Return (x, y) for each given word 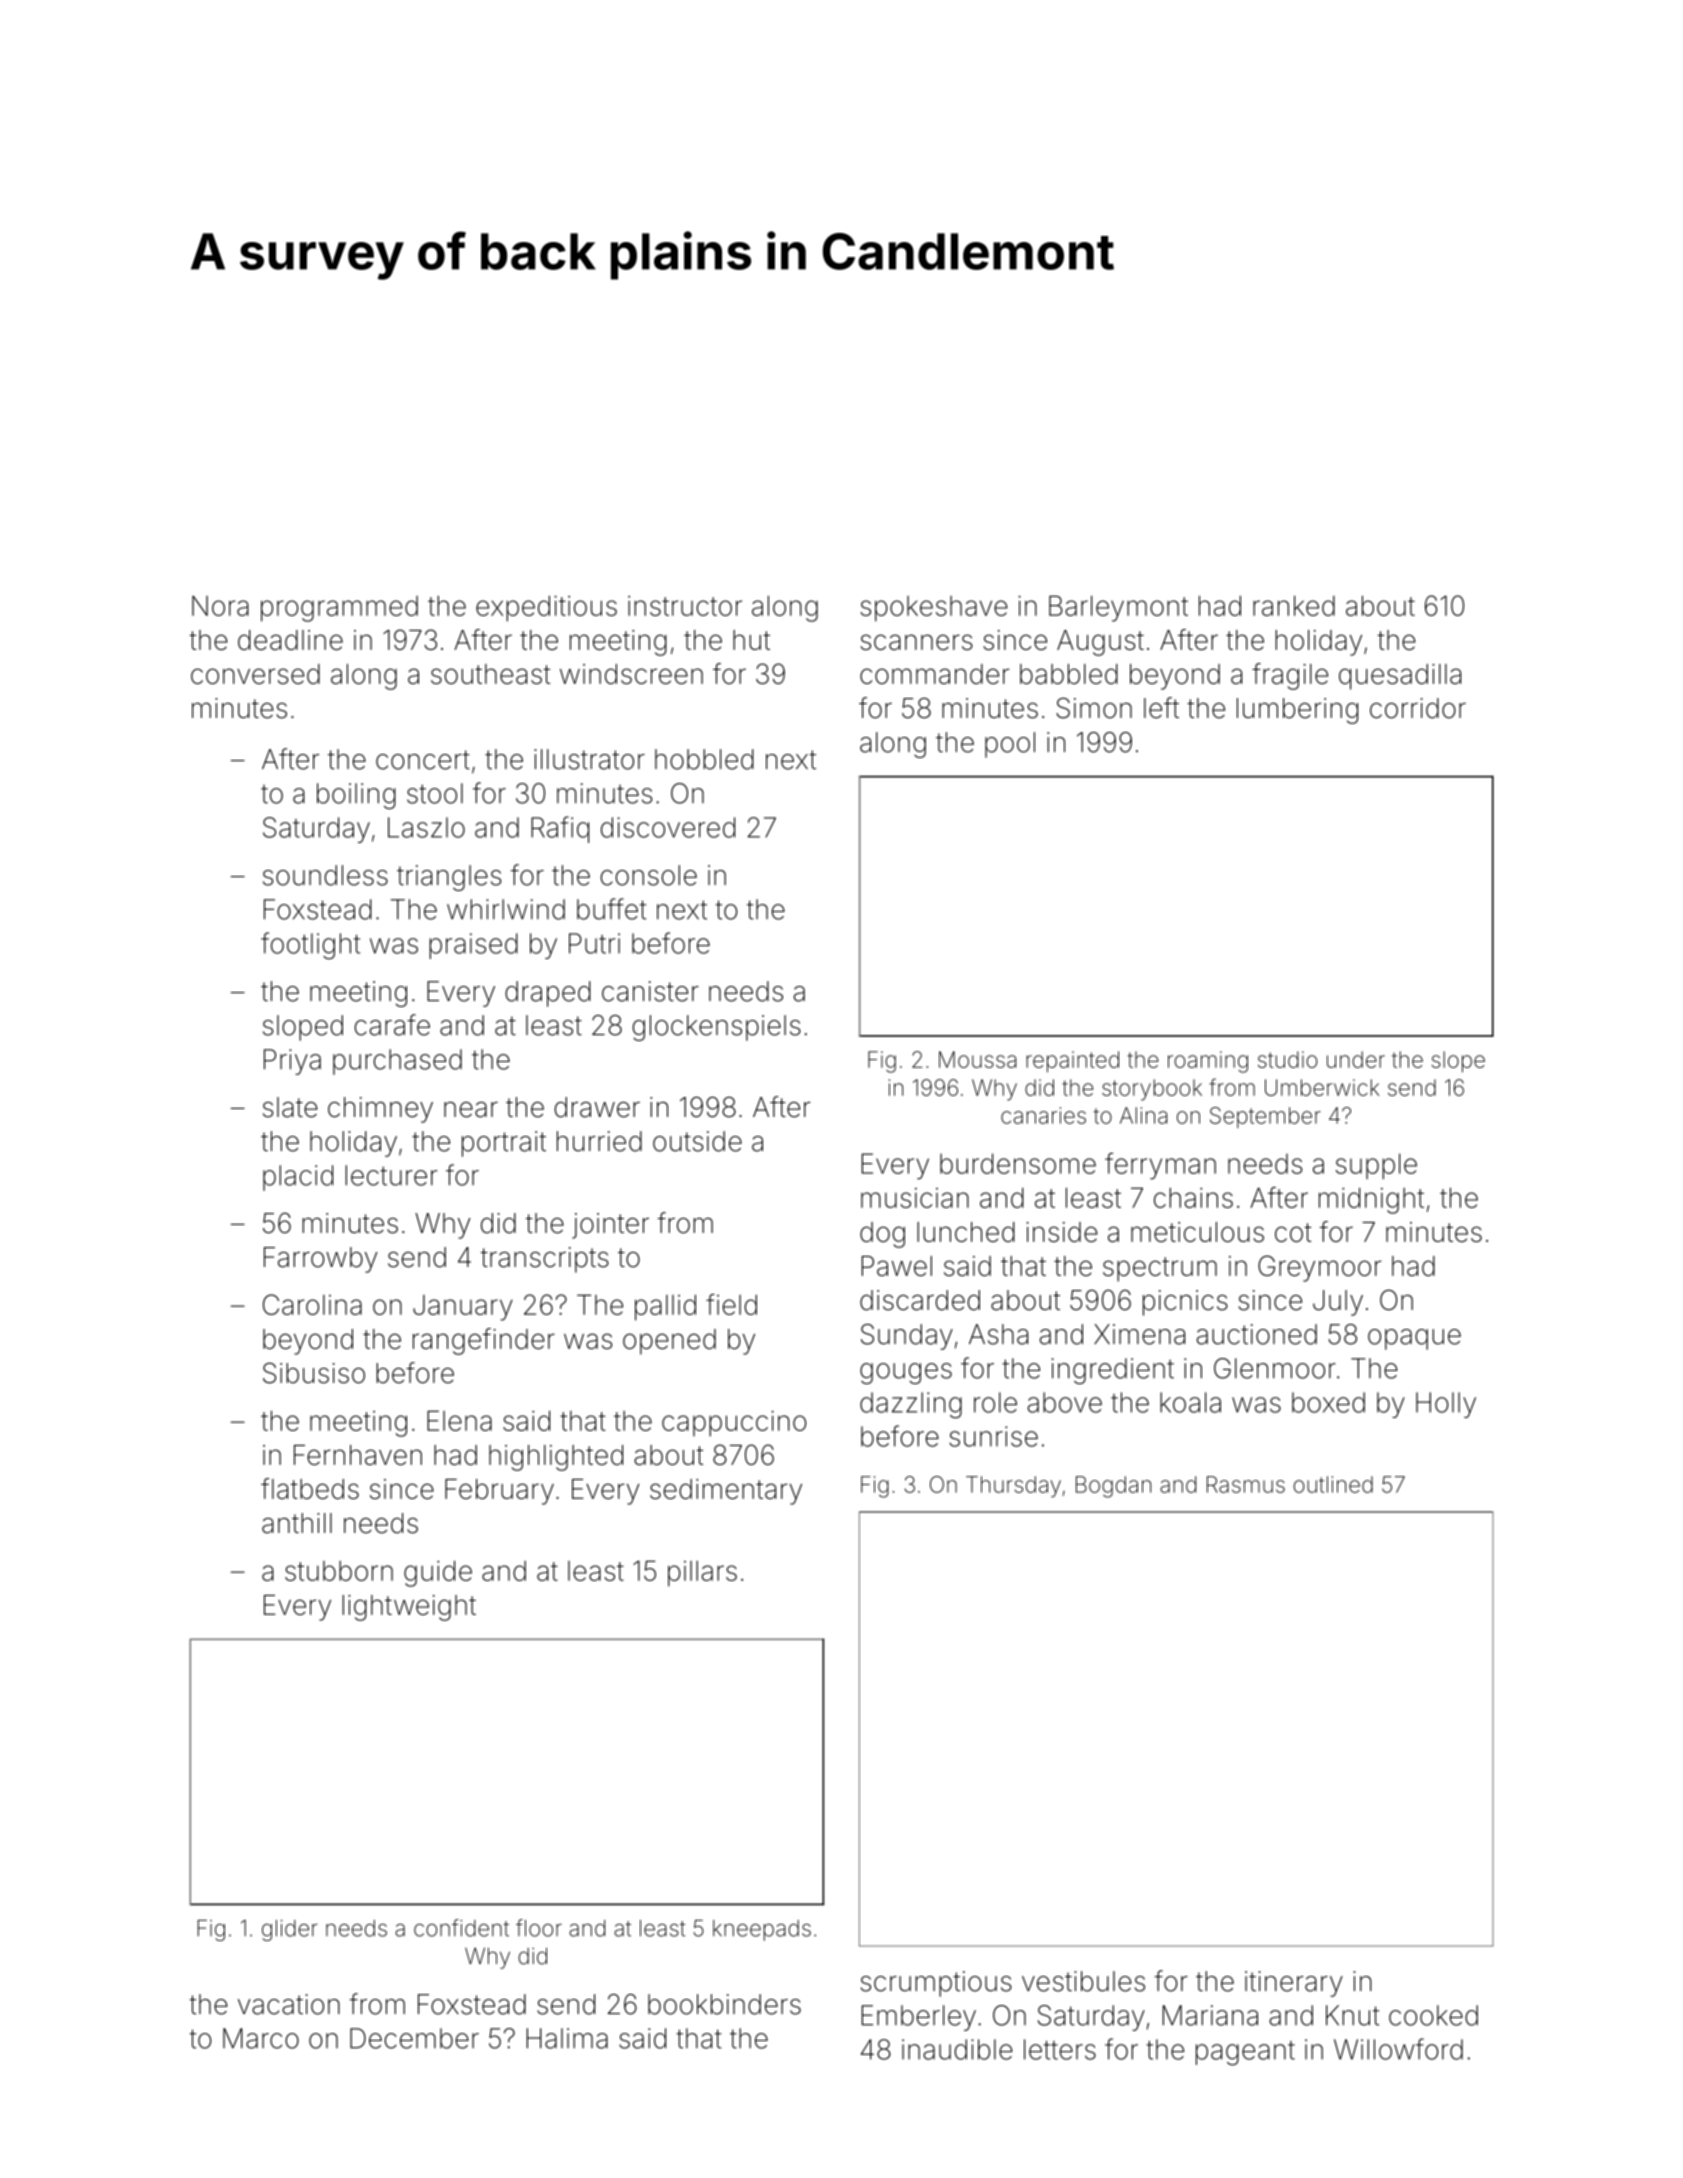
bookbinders (724, 2004)
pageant (1245, 2053)
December (414, 2038)
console (649, 875)
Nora (220, 606)
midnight (1371, 1200)
